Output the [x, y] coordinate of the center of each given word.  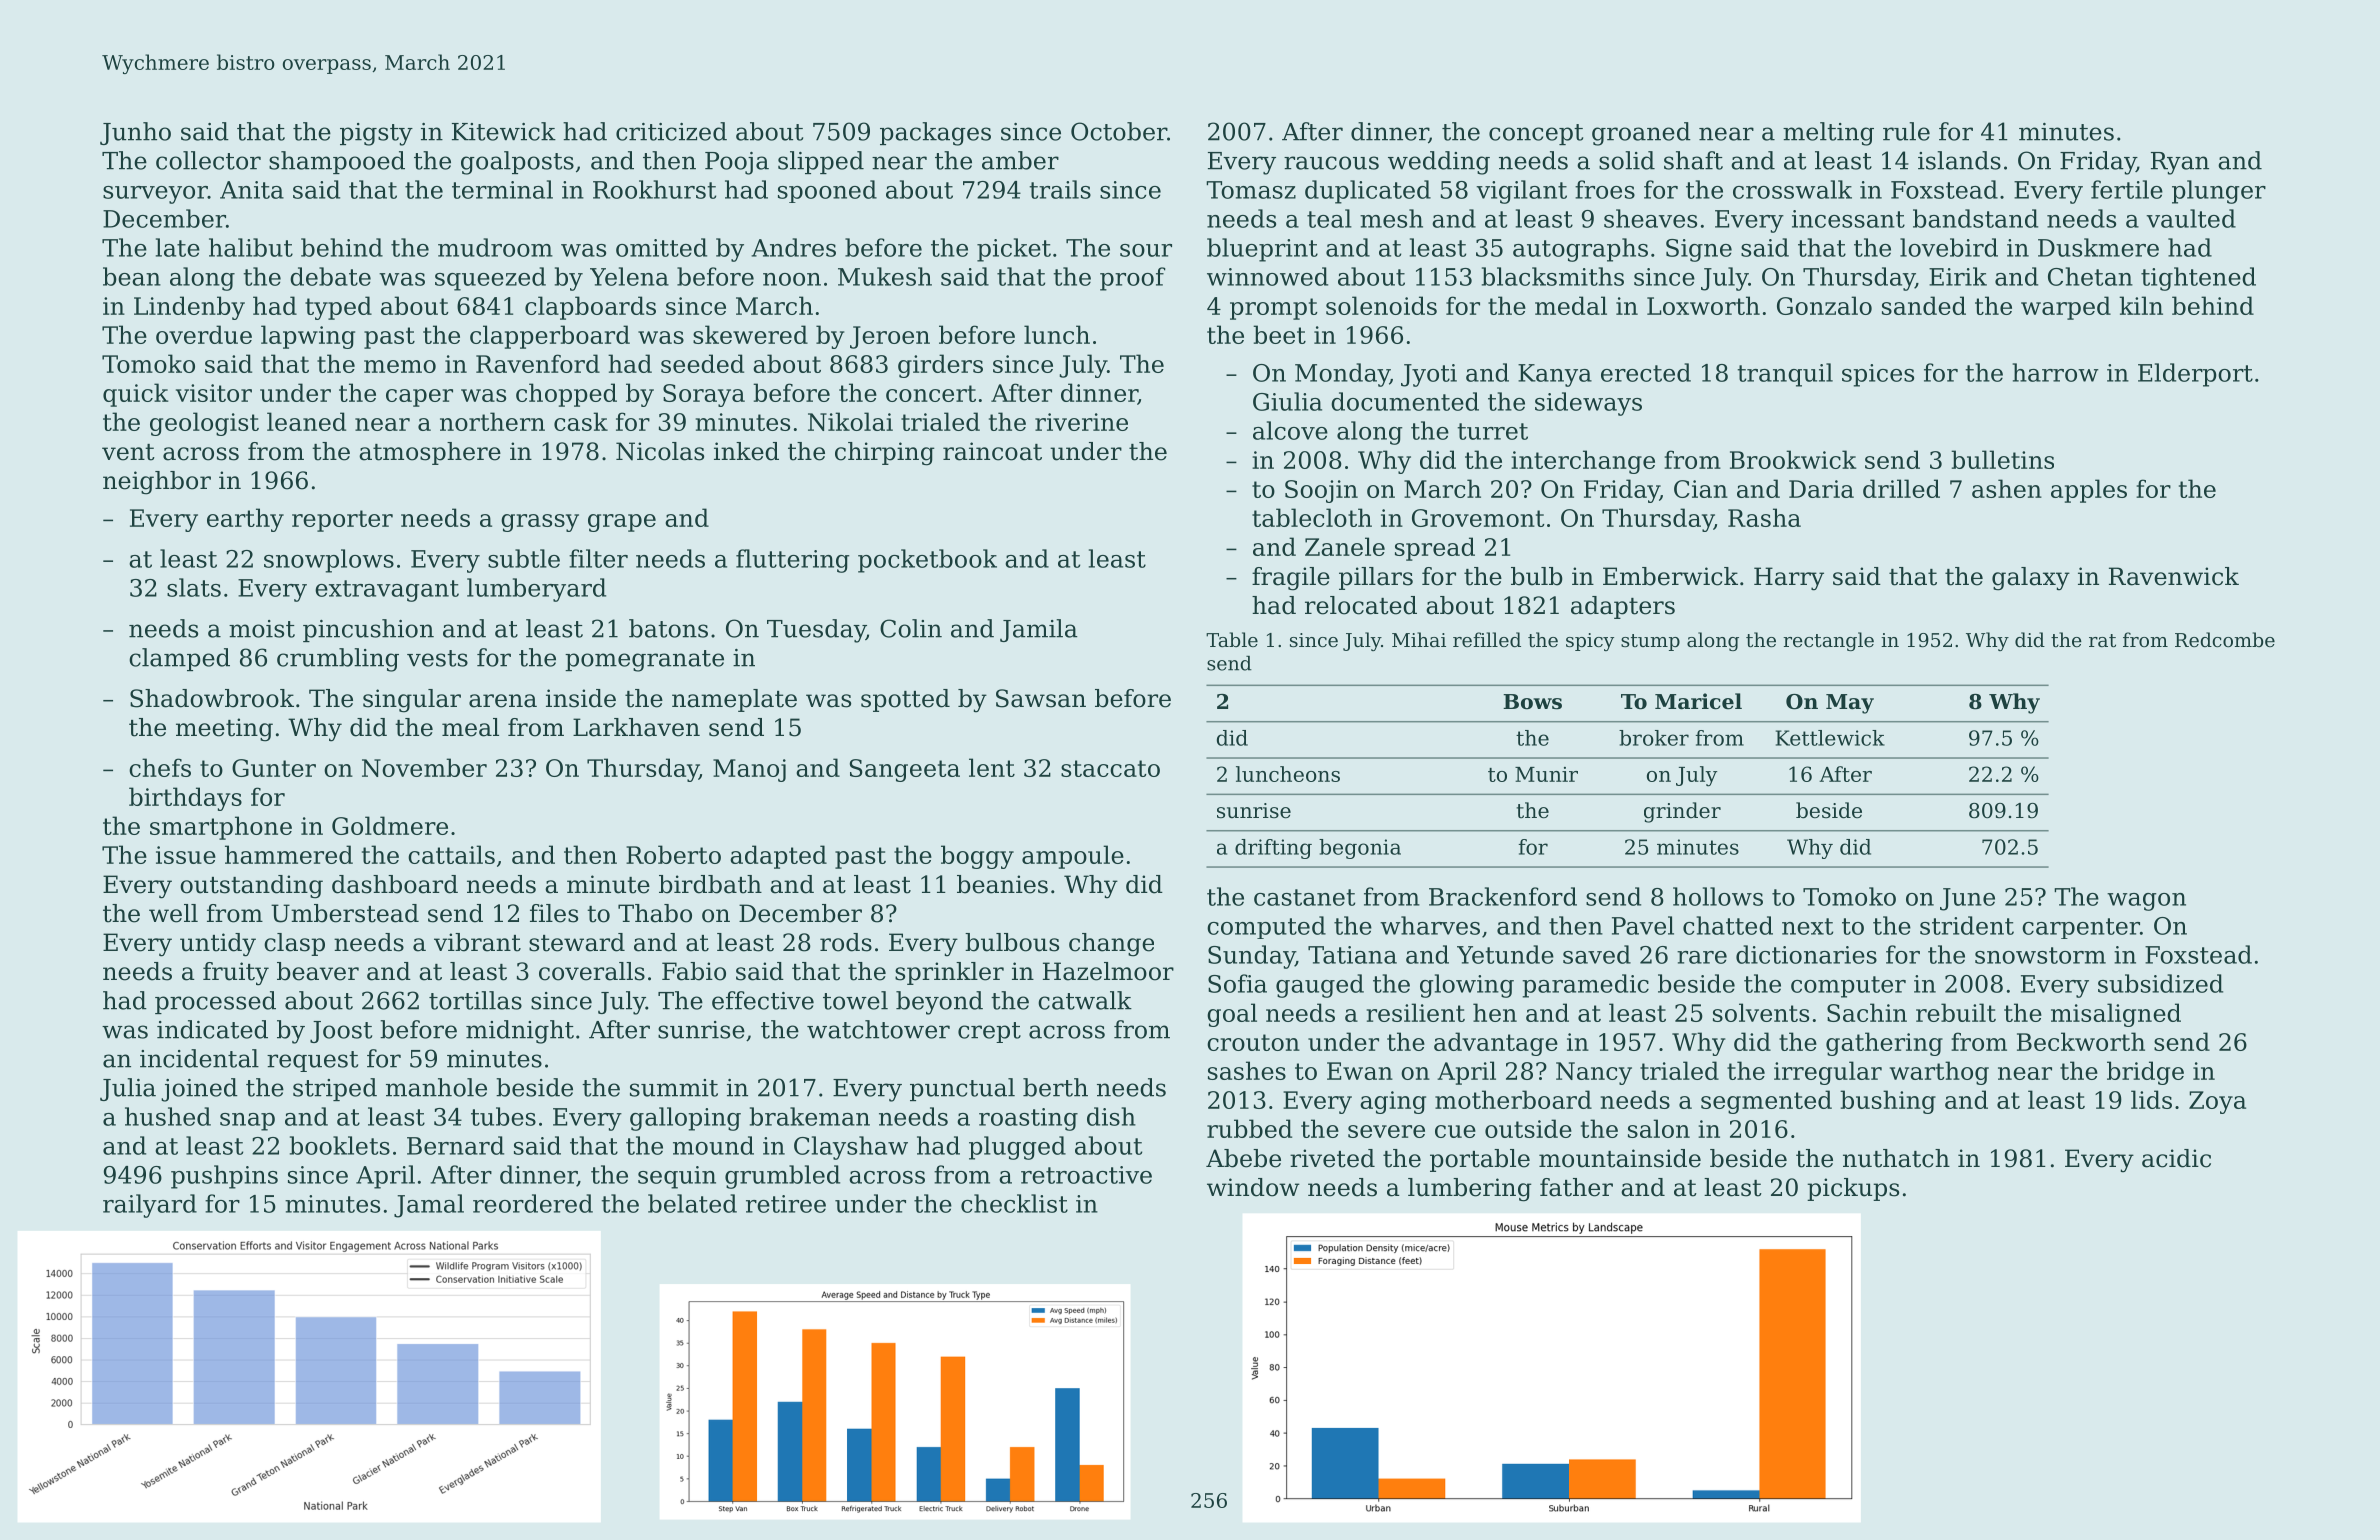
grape [622, 523]
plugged [1017, 1148]
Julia [128, 1089]
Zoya [2217, 1102]
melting [1828, 134]
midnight [520, 1032]
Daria [1821, 489]
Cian [1701, 489]
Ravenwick [2174, 576]
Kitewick [504, 131]
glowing [1467, 986]
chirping [885, 454]
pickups [1853, 1189]
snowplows [329, 561]
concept [1536, 134]
